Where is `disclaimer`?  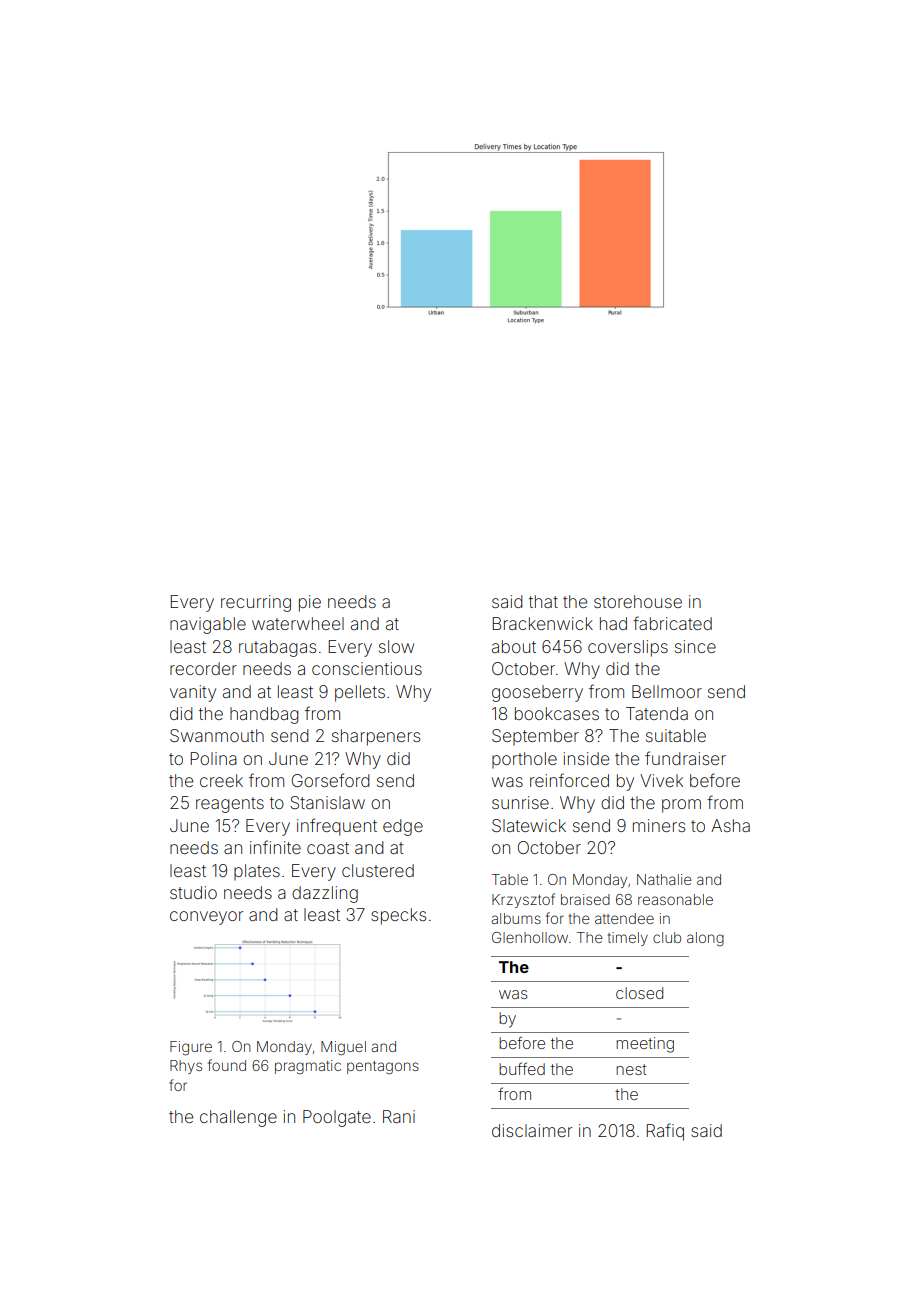 disclaimer is located at coordinates (532, 1130).
